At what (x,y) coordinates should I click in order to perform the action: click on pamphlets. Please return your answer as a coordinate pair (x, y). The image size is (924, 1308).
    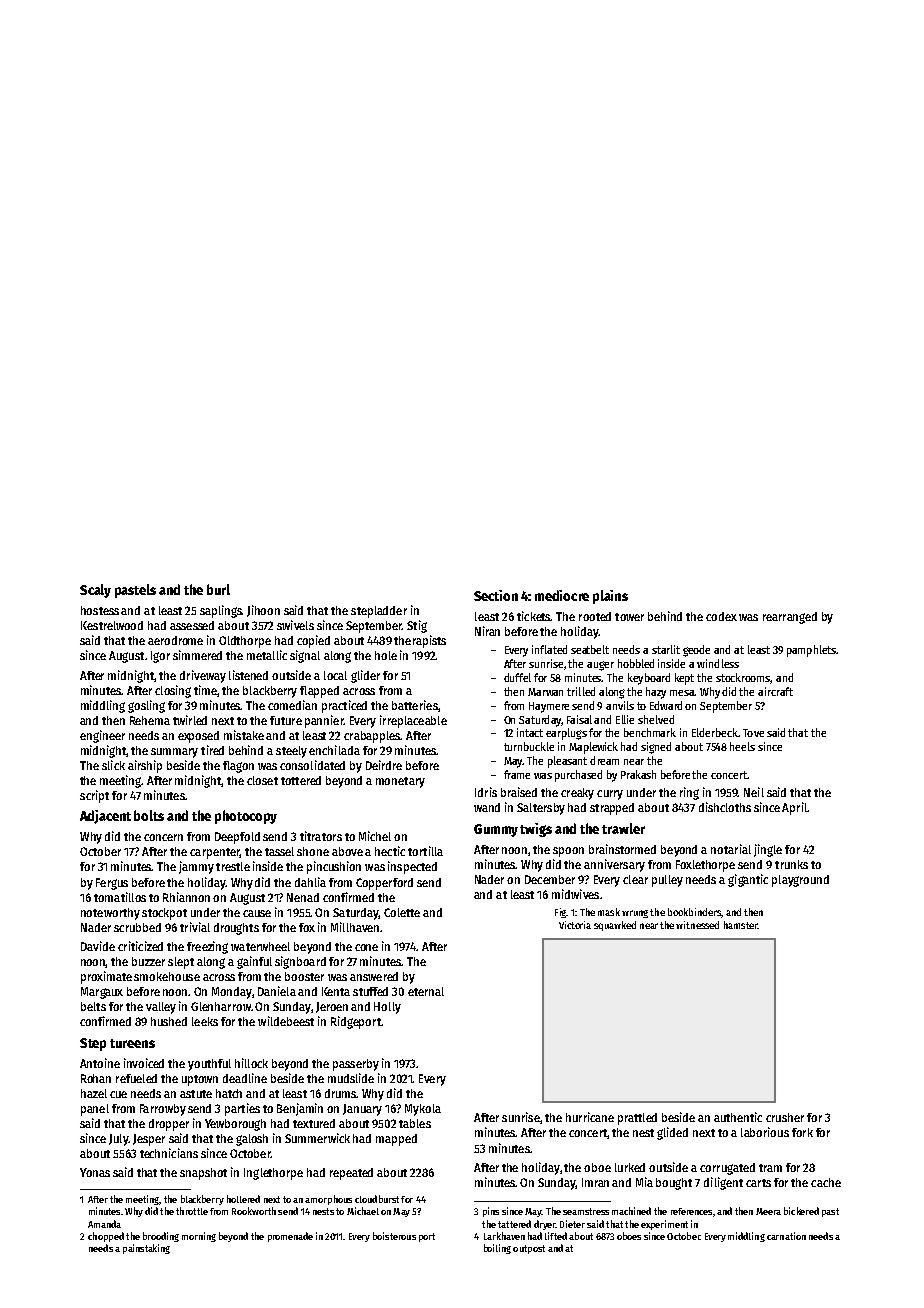
    Looking at the image, I should click on (811, 651).
